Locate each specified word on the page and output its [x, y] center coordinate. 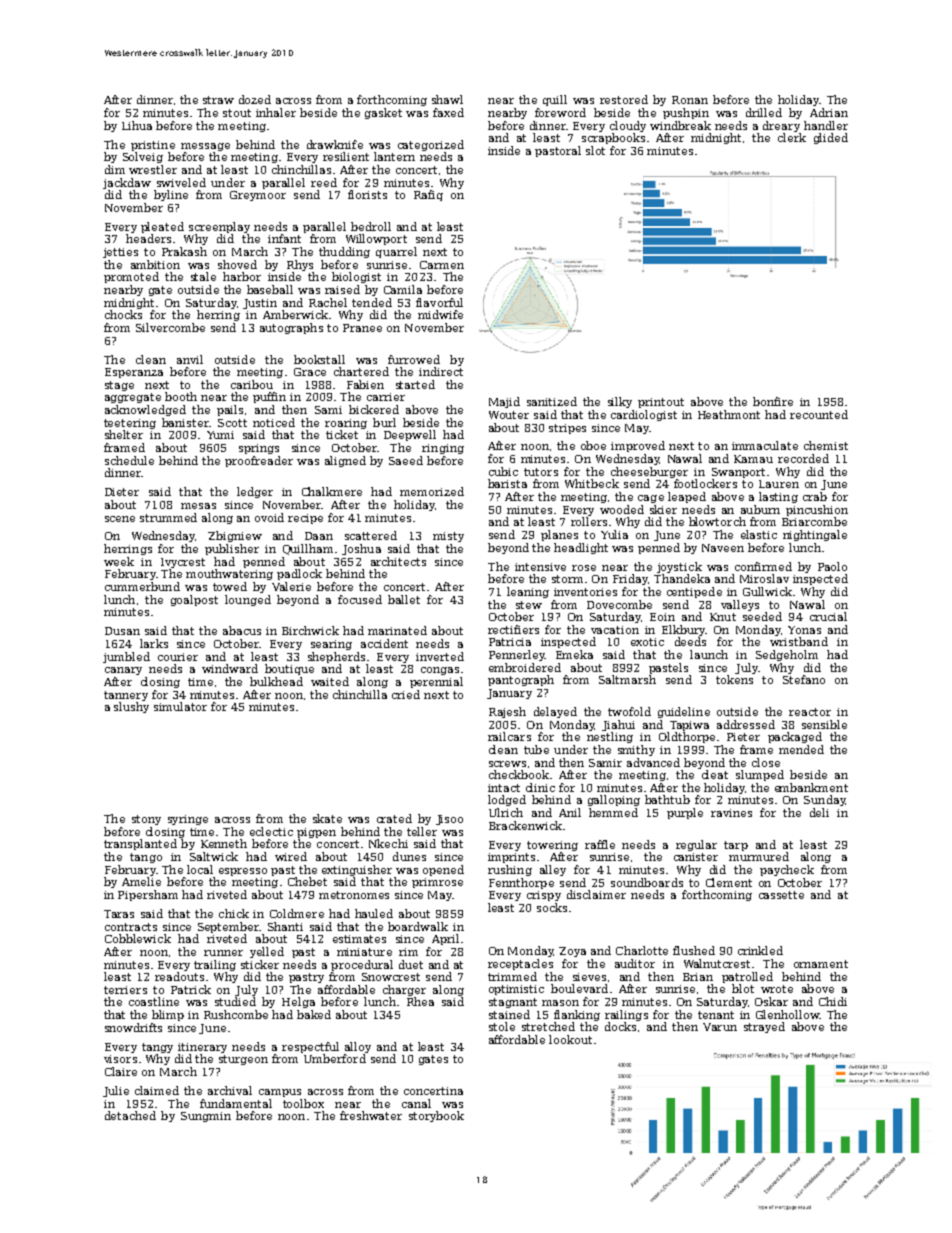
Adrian [829, 112]
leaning [528, 592]
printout [661, 403]
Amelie [141, 881]
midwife [440, 314]
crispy [544, 896]
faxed [448, 112]
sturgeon [243, 1060]
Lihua [137, 125]
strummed [168, 517]
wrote [777, 989]
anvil [190, 359]
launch [709, 654]
